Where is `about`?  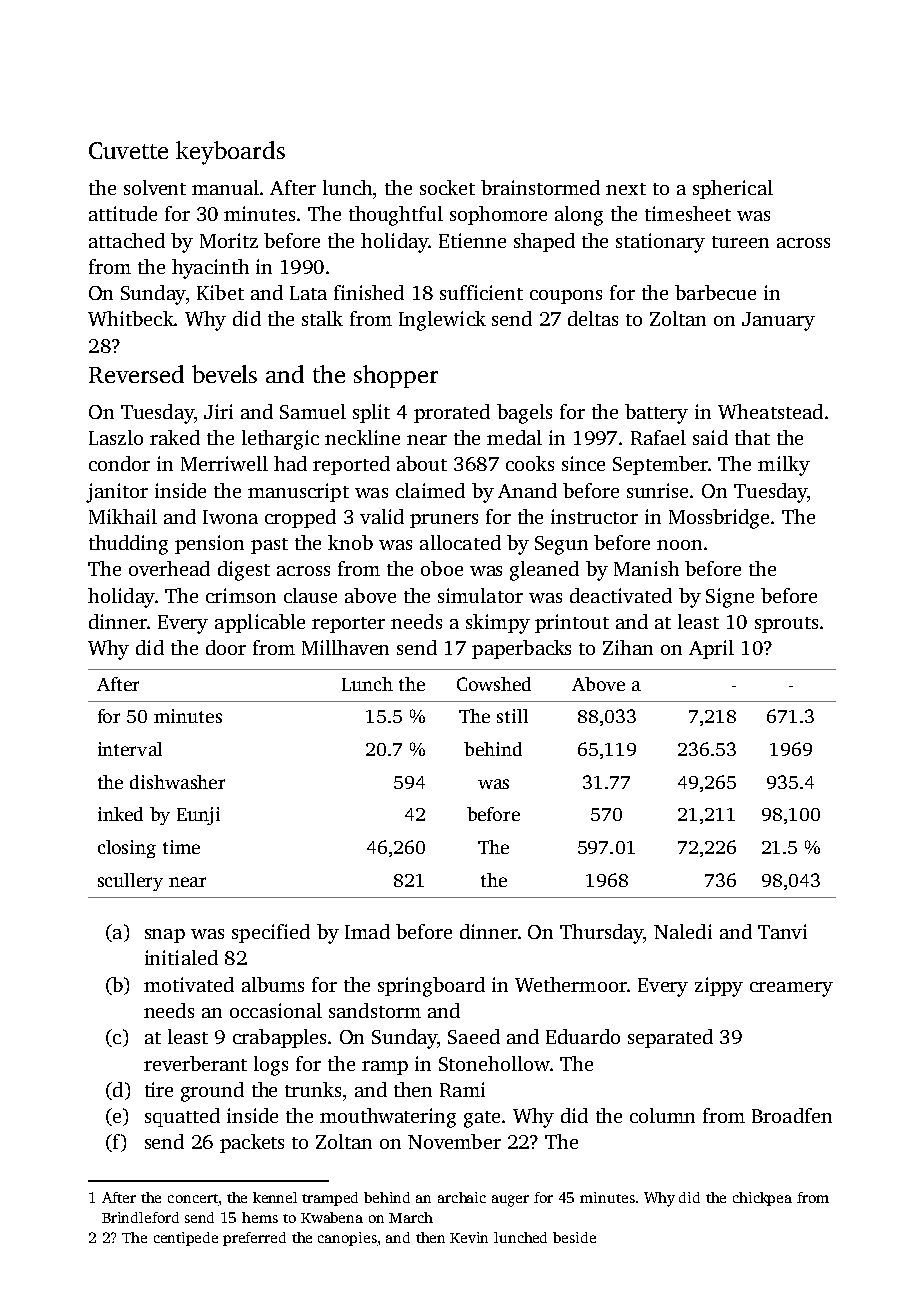
about is located at coordinates (422, 463).
